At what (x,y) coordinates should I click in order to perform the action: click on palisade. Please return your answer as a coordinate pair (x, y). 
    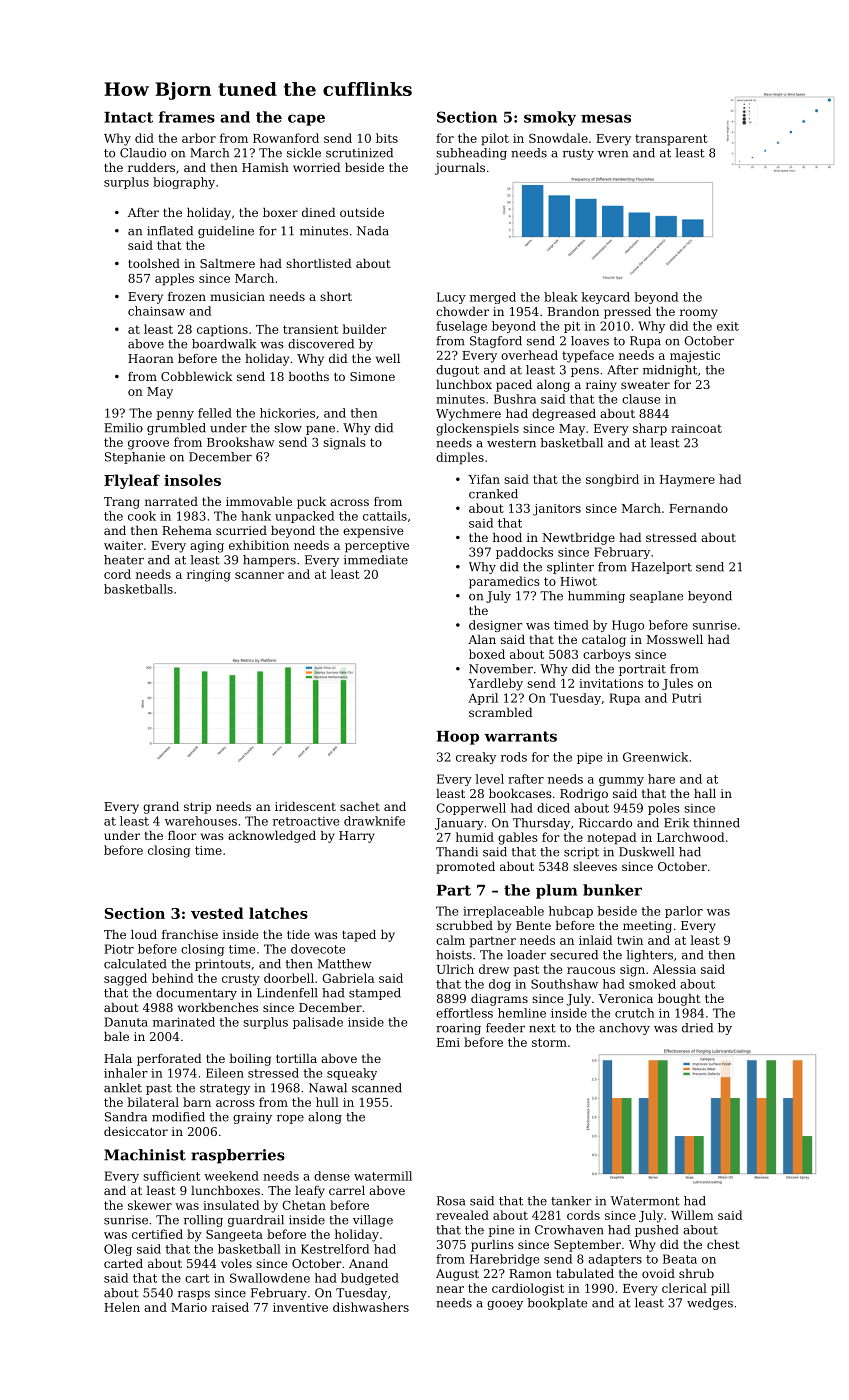
    Looking at the image, I should click on (318, 1023).
